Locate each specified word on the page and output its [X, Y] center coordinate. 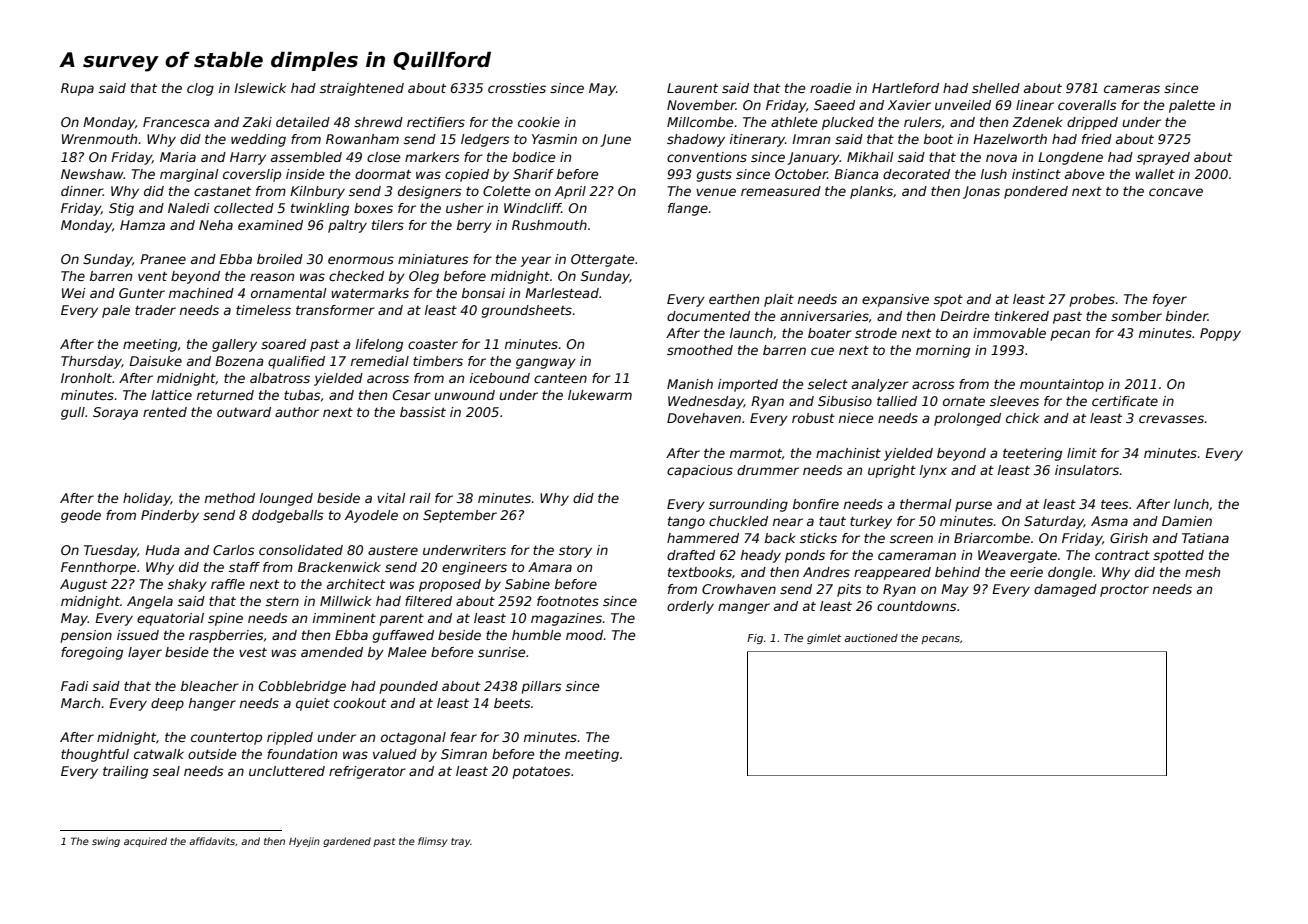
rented [165, 412]
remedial [380, 361]
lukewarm [600, 395]
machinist [848, 453]
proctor [1124, 590]
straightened [362, 89]
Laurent [692, 88]
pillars [542, 687]
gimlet [824, 639]
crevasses [1171, 419]
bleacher [210, 686]
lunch [1191, 504]
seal [166, 771]
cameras [1132, 89]
